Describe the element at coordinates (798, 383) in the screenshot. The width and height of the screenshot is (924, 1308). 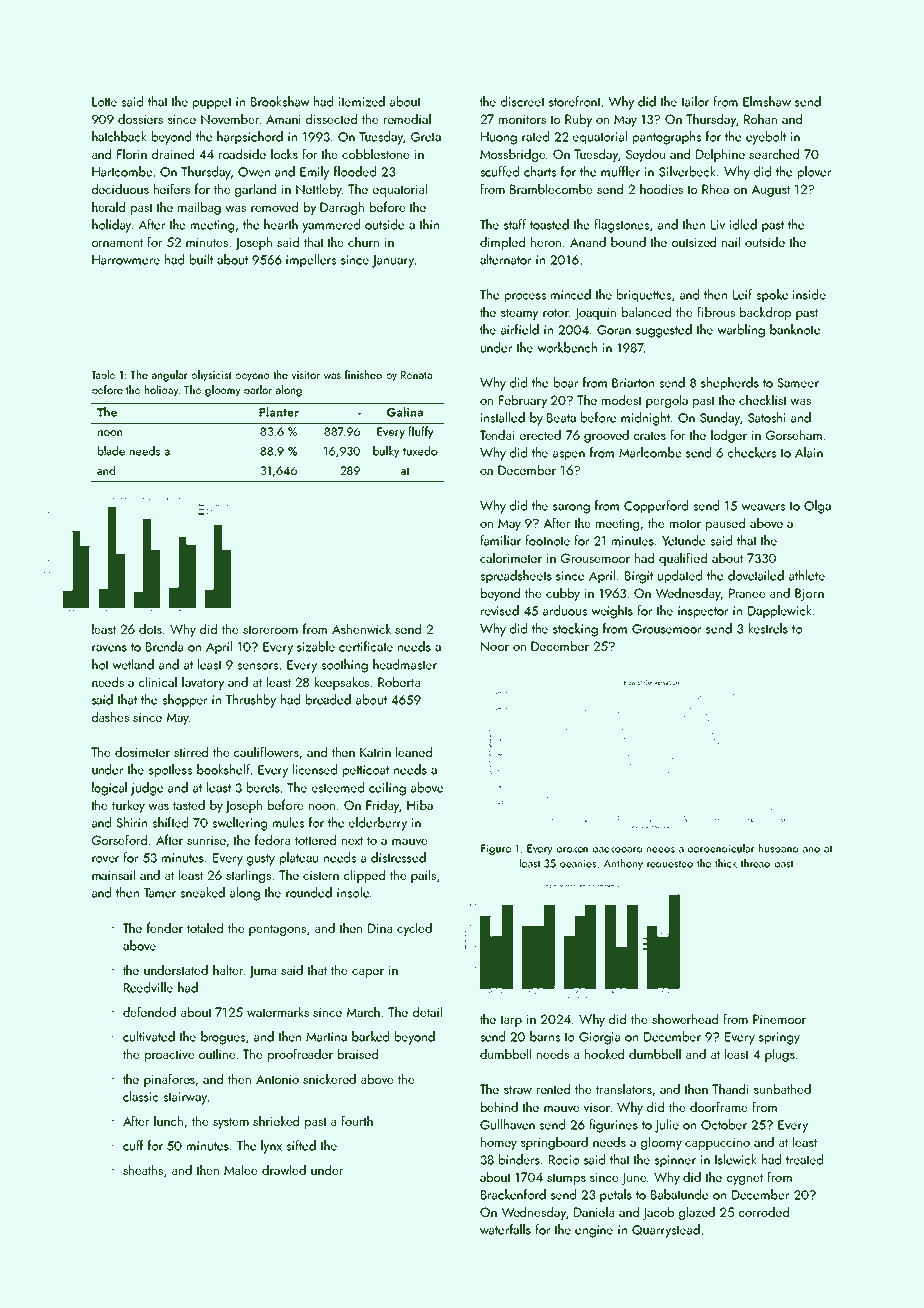
I see `Sameer` at that location.
